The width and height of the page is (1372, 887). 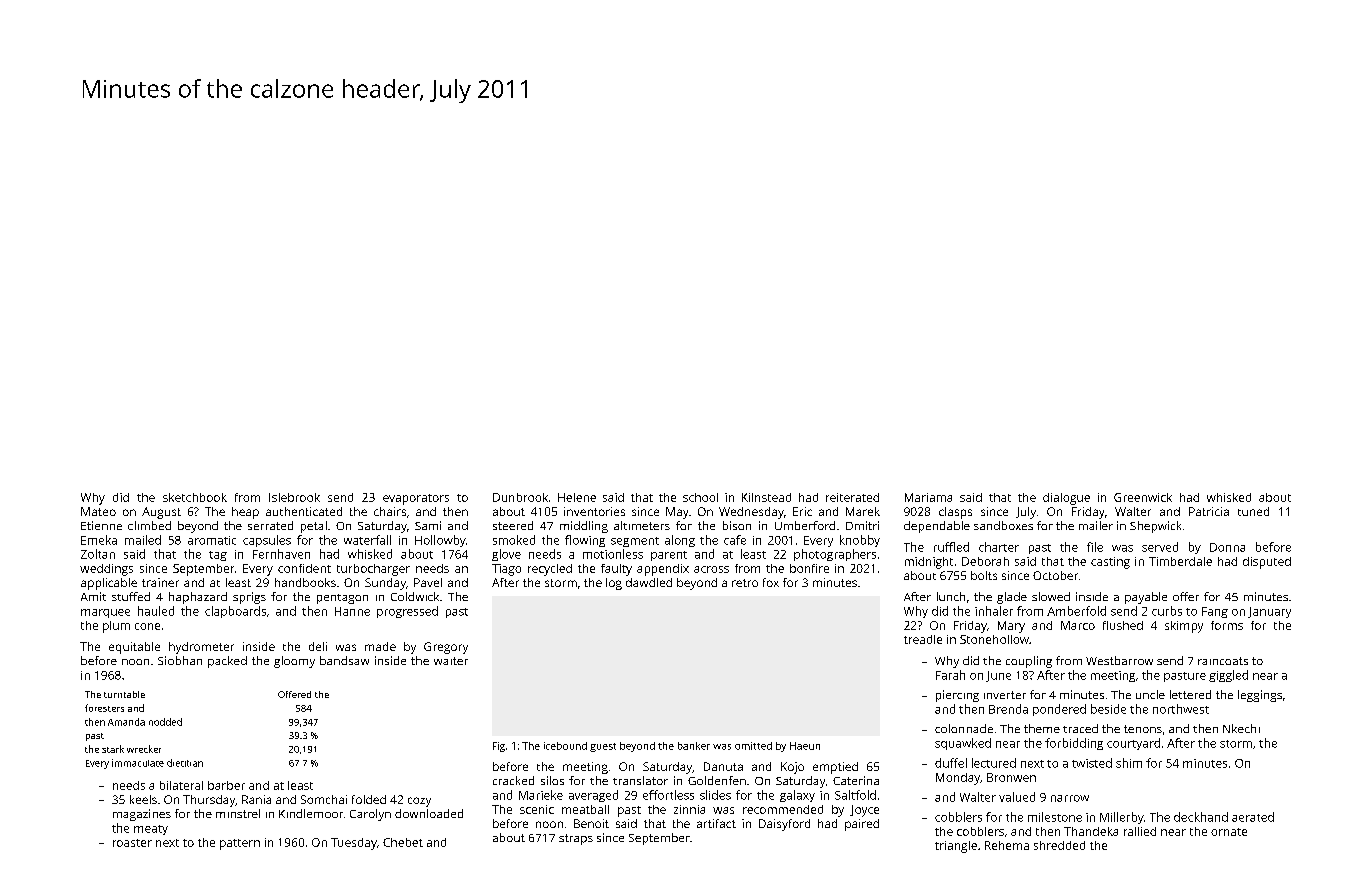 I want to click on treadle, so click(x=923, y=639).
